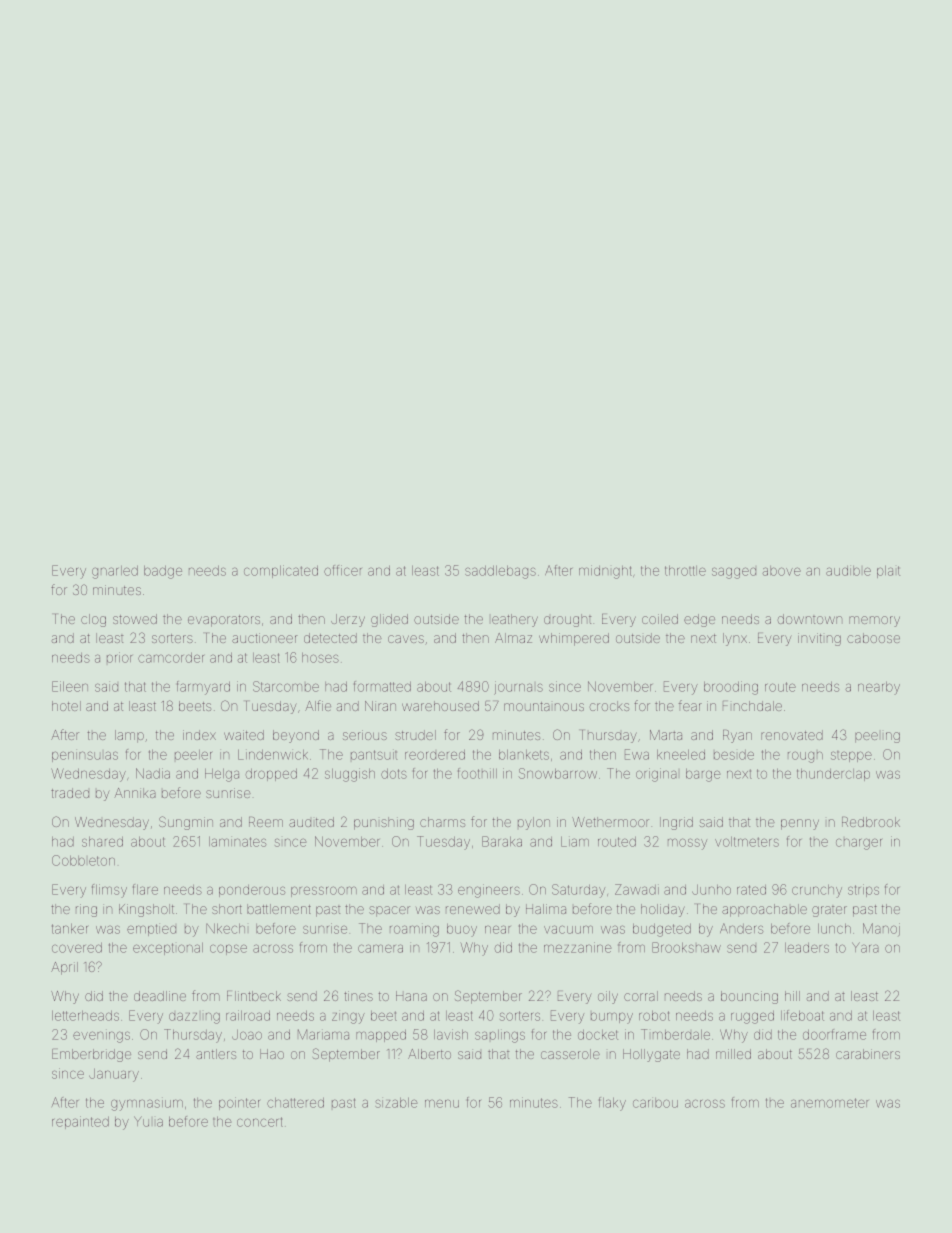 The height and width of the page is (1233, 952). I want to click on saddlebags, so click(500, 572).
